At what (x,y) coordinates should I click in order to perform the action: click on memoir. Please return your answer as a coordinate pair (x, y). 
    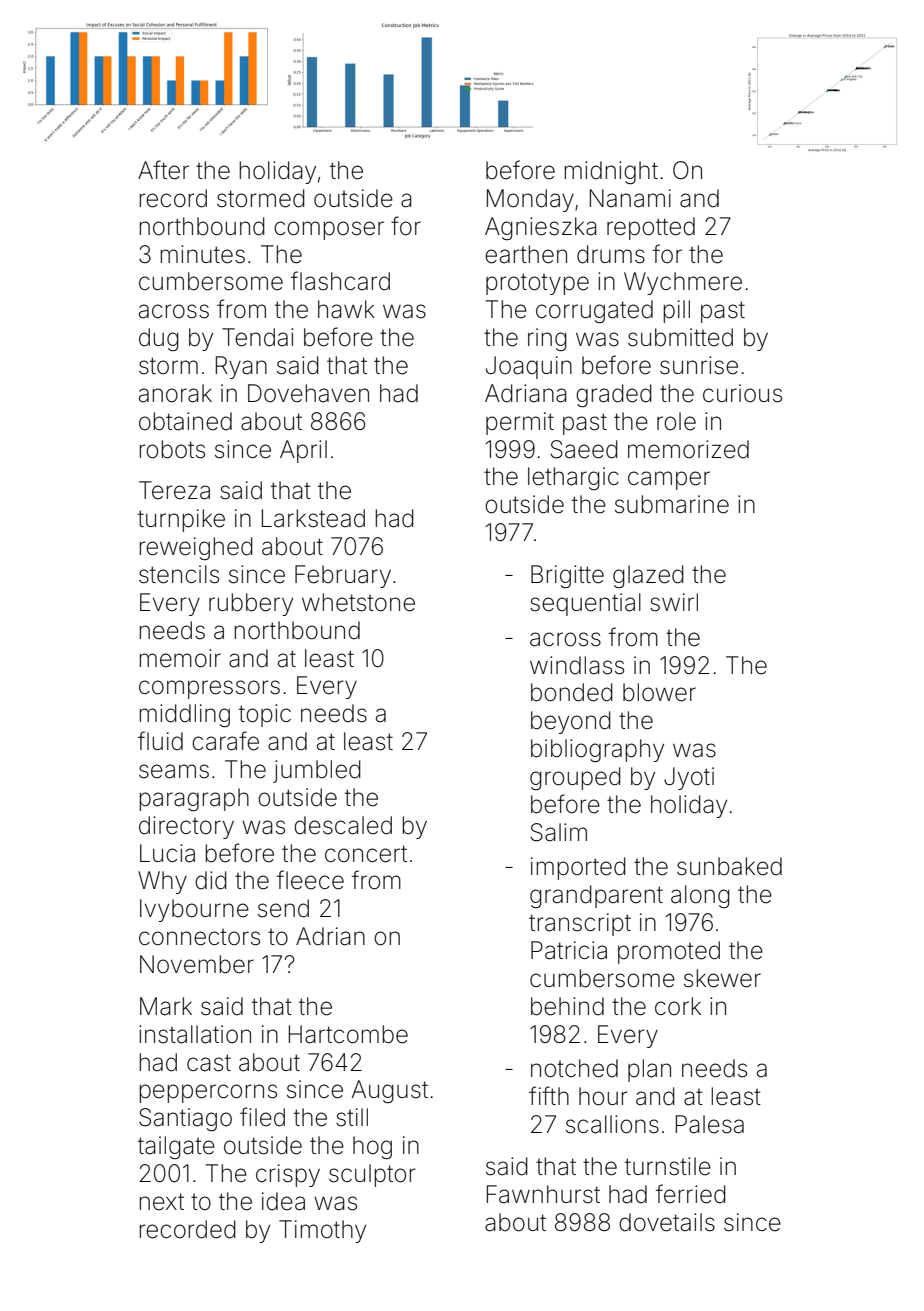
    Looking at the image, I should click on (180, 658).
